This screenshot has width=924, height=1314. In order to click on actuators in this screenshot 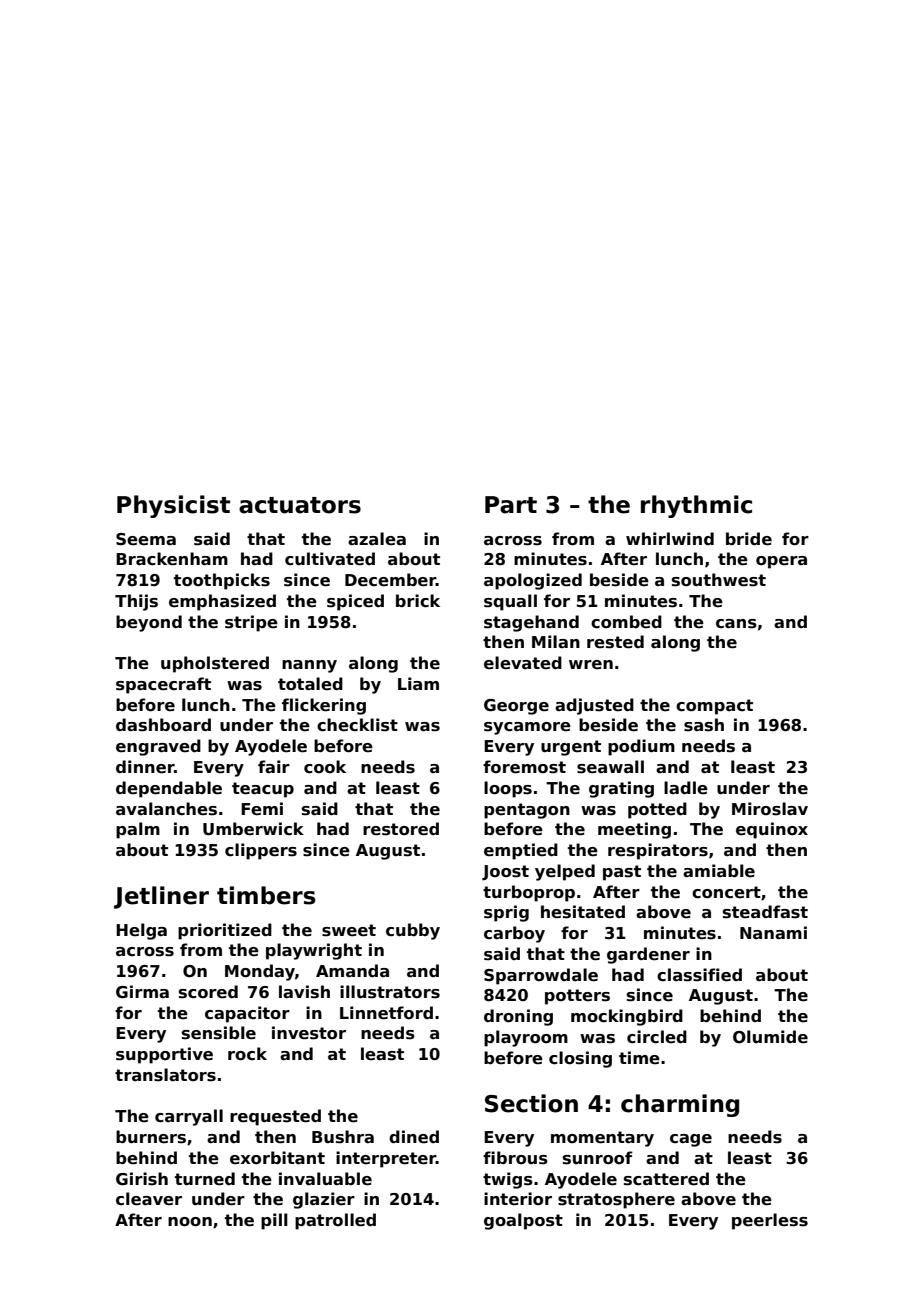, I will do `click(300, 505)`.
